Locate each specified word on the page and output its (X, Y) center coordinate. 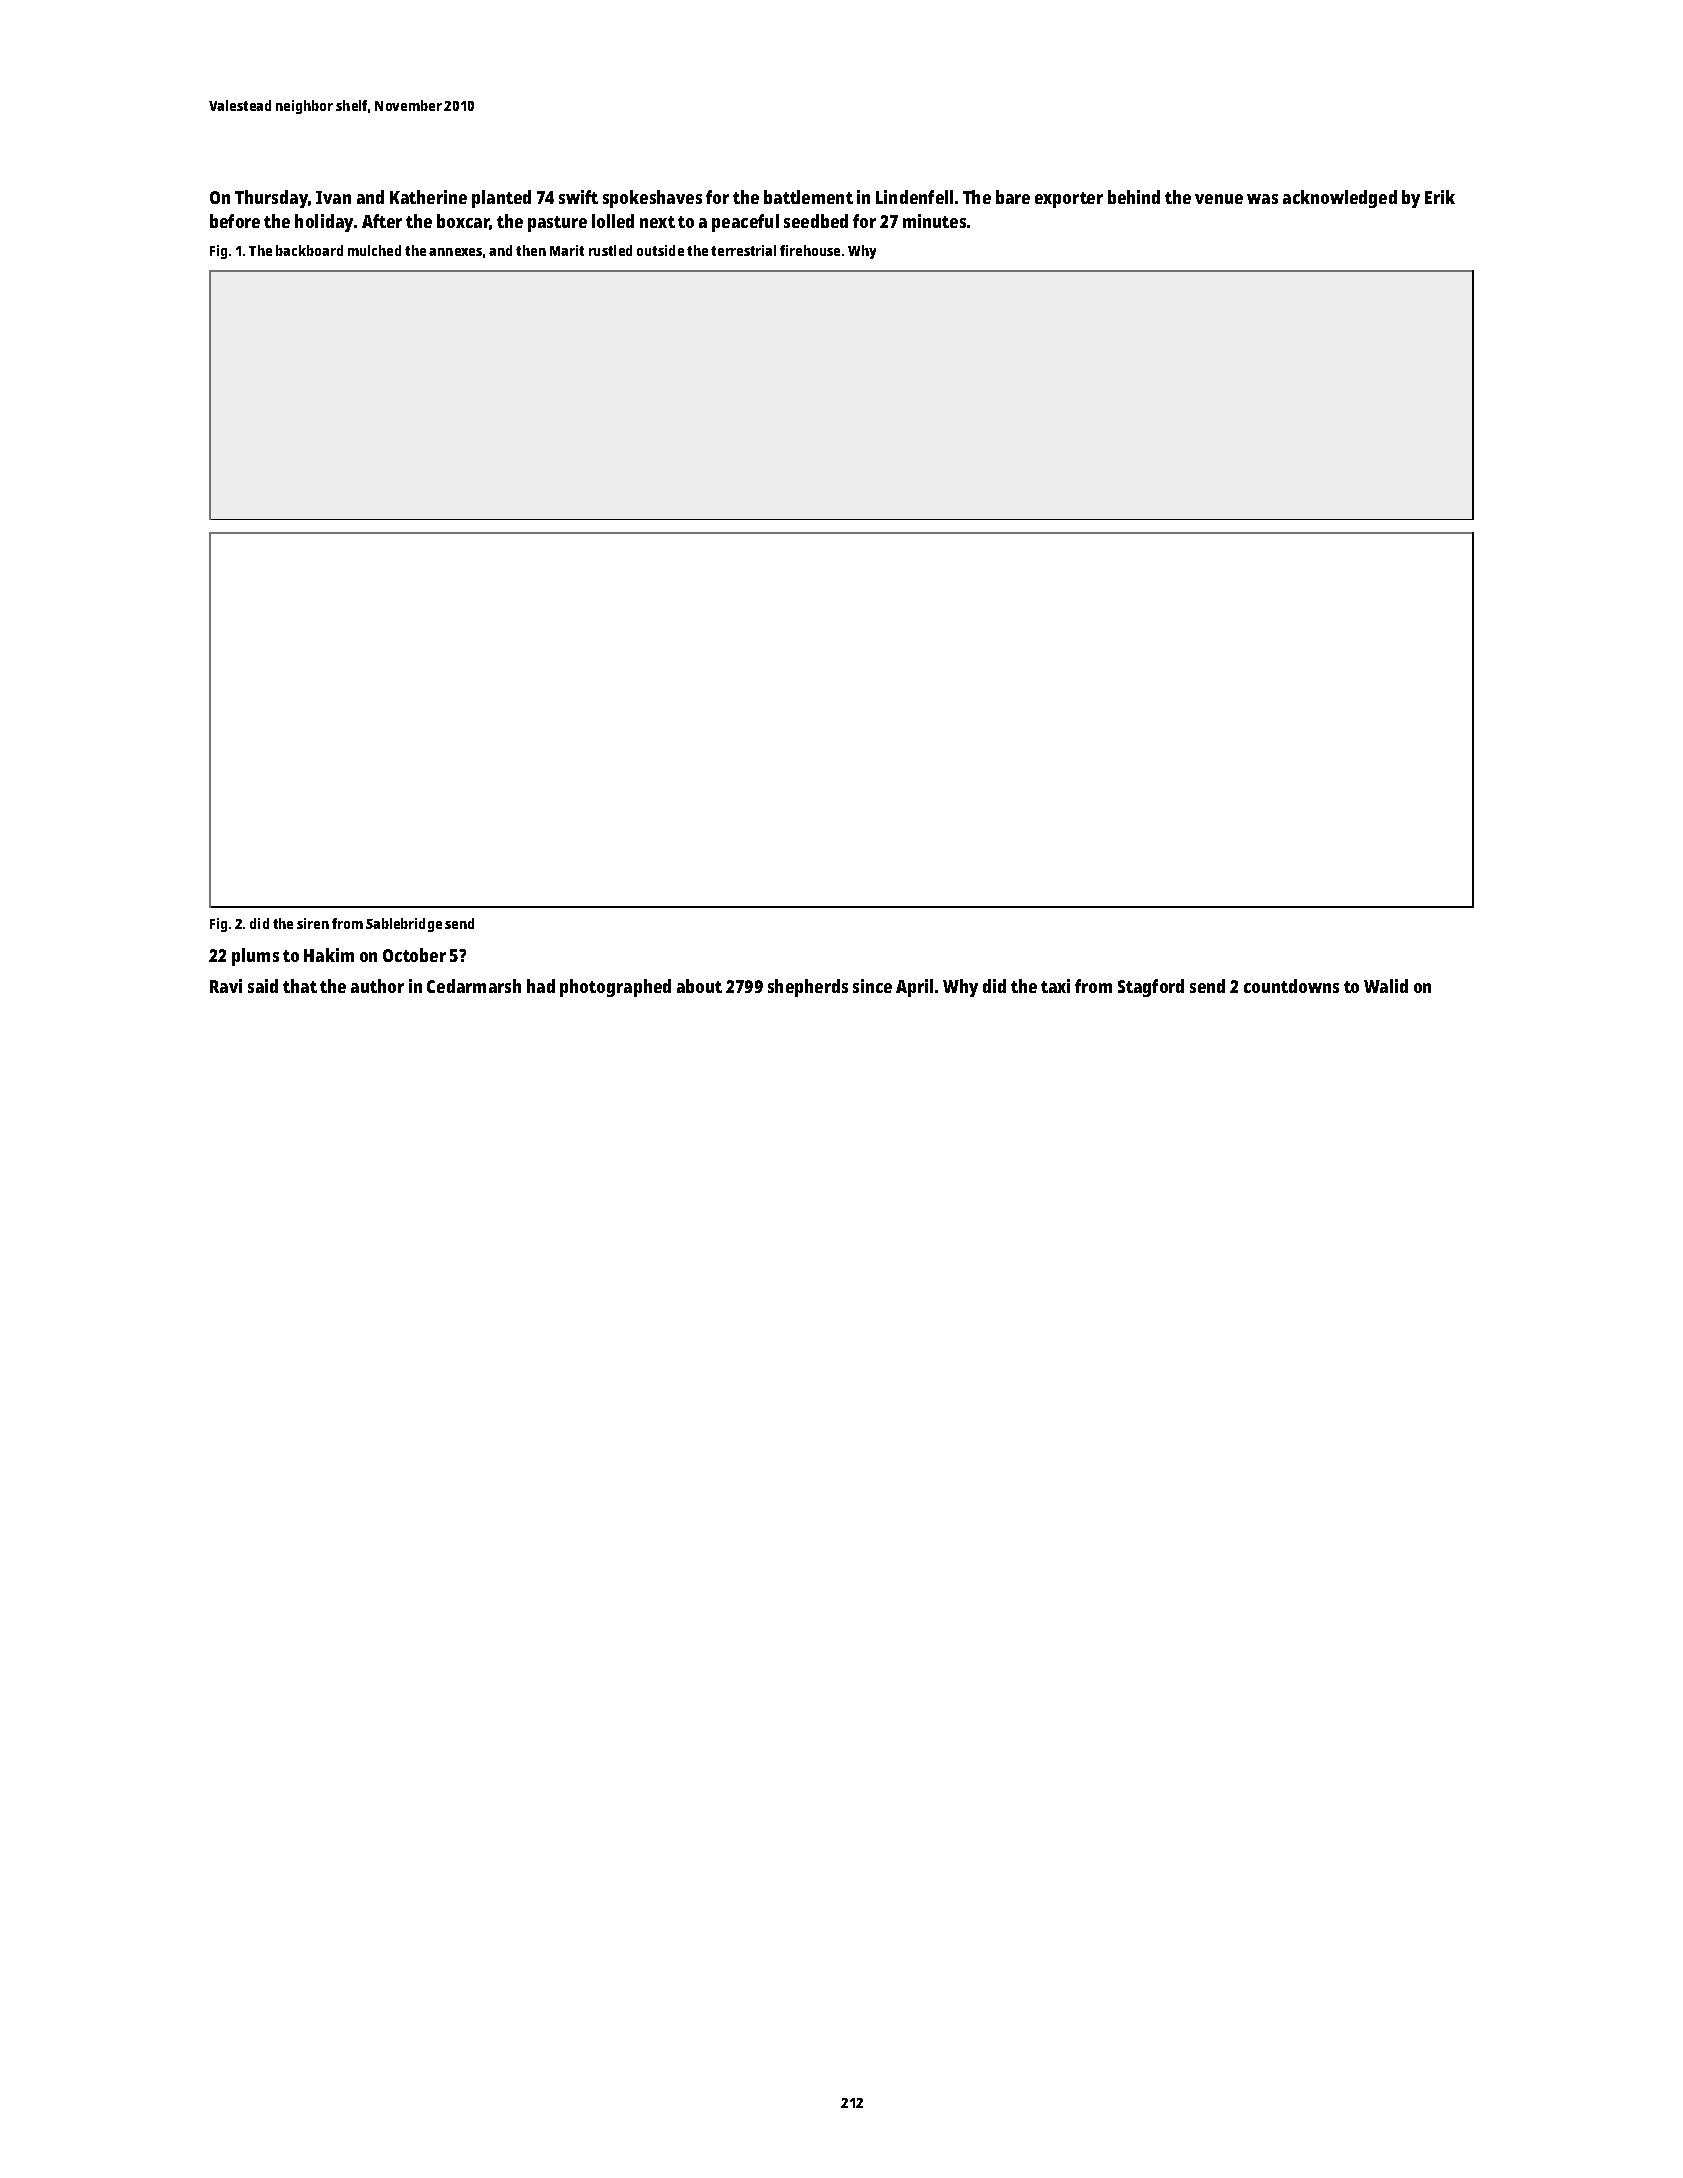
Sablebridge (404, 925)
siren (313, 923)
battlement (808, 197)
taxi (1055, 986)
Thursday (271, 199)
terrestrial (743, 250)
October (414, 955)
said (263, 986)
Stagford (1151, 988)
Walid (1386, 986)
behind (1134, 197)
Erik (1440, 197)
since (872, 986)
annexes (455, 252)
